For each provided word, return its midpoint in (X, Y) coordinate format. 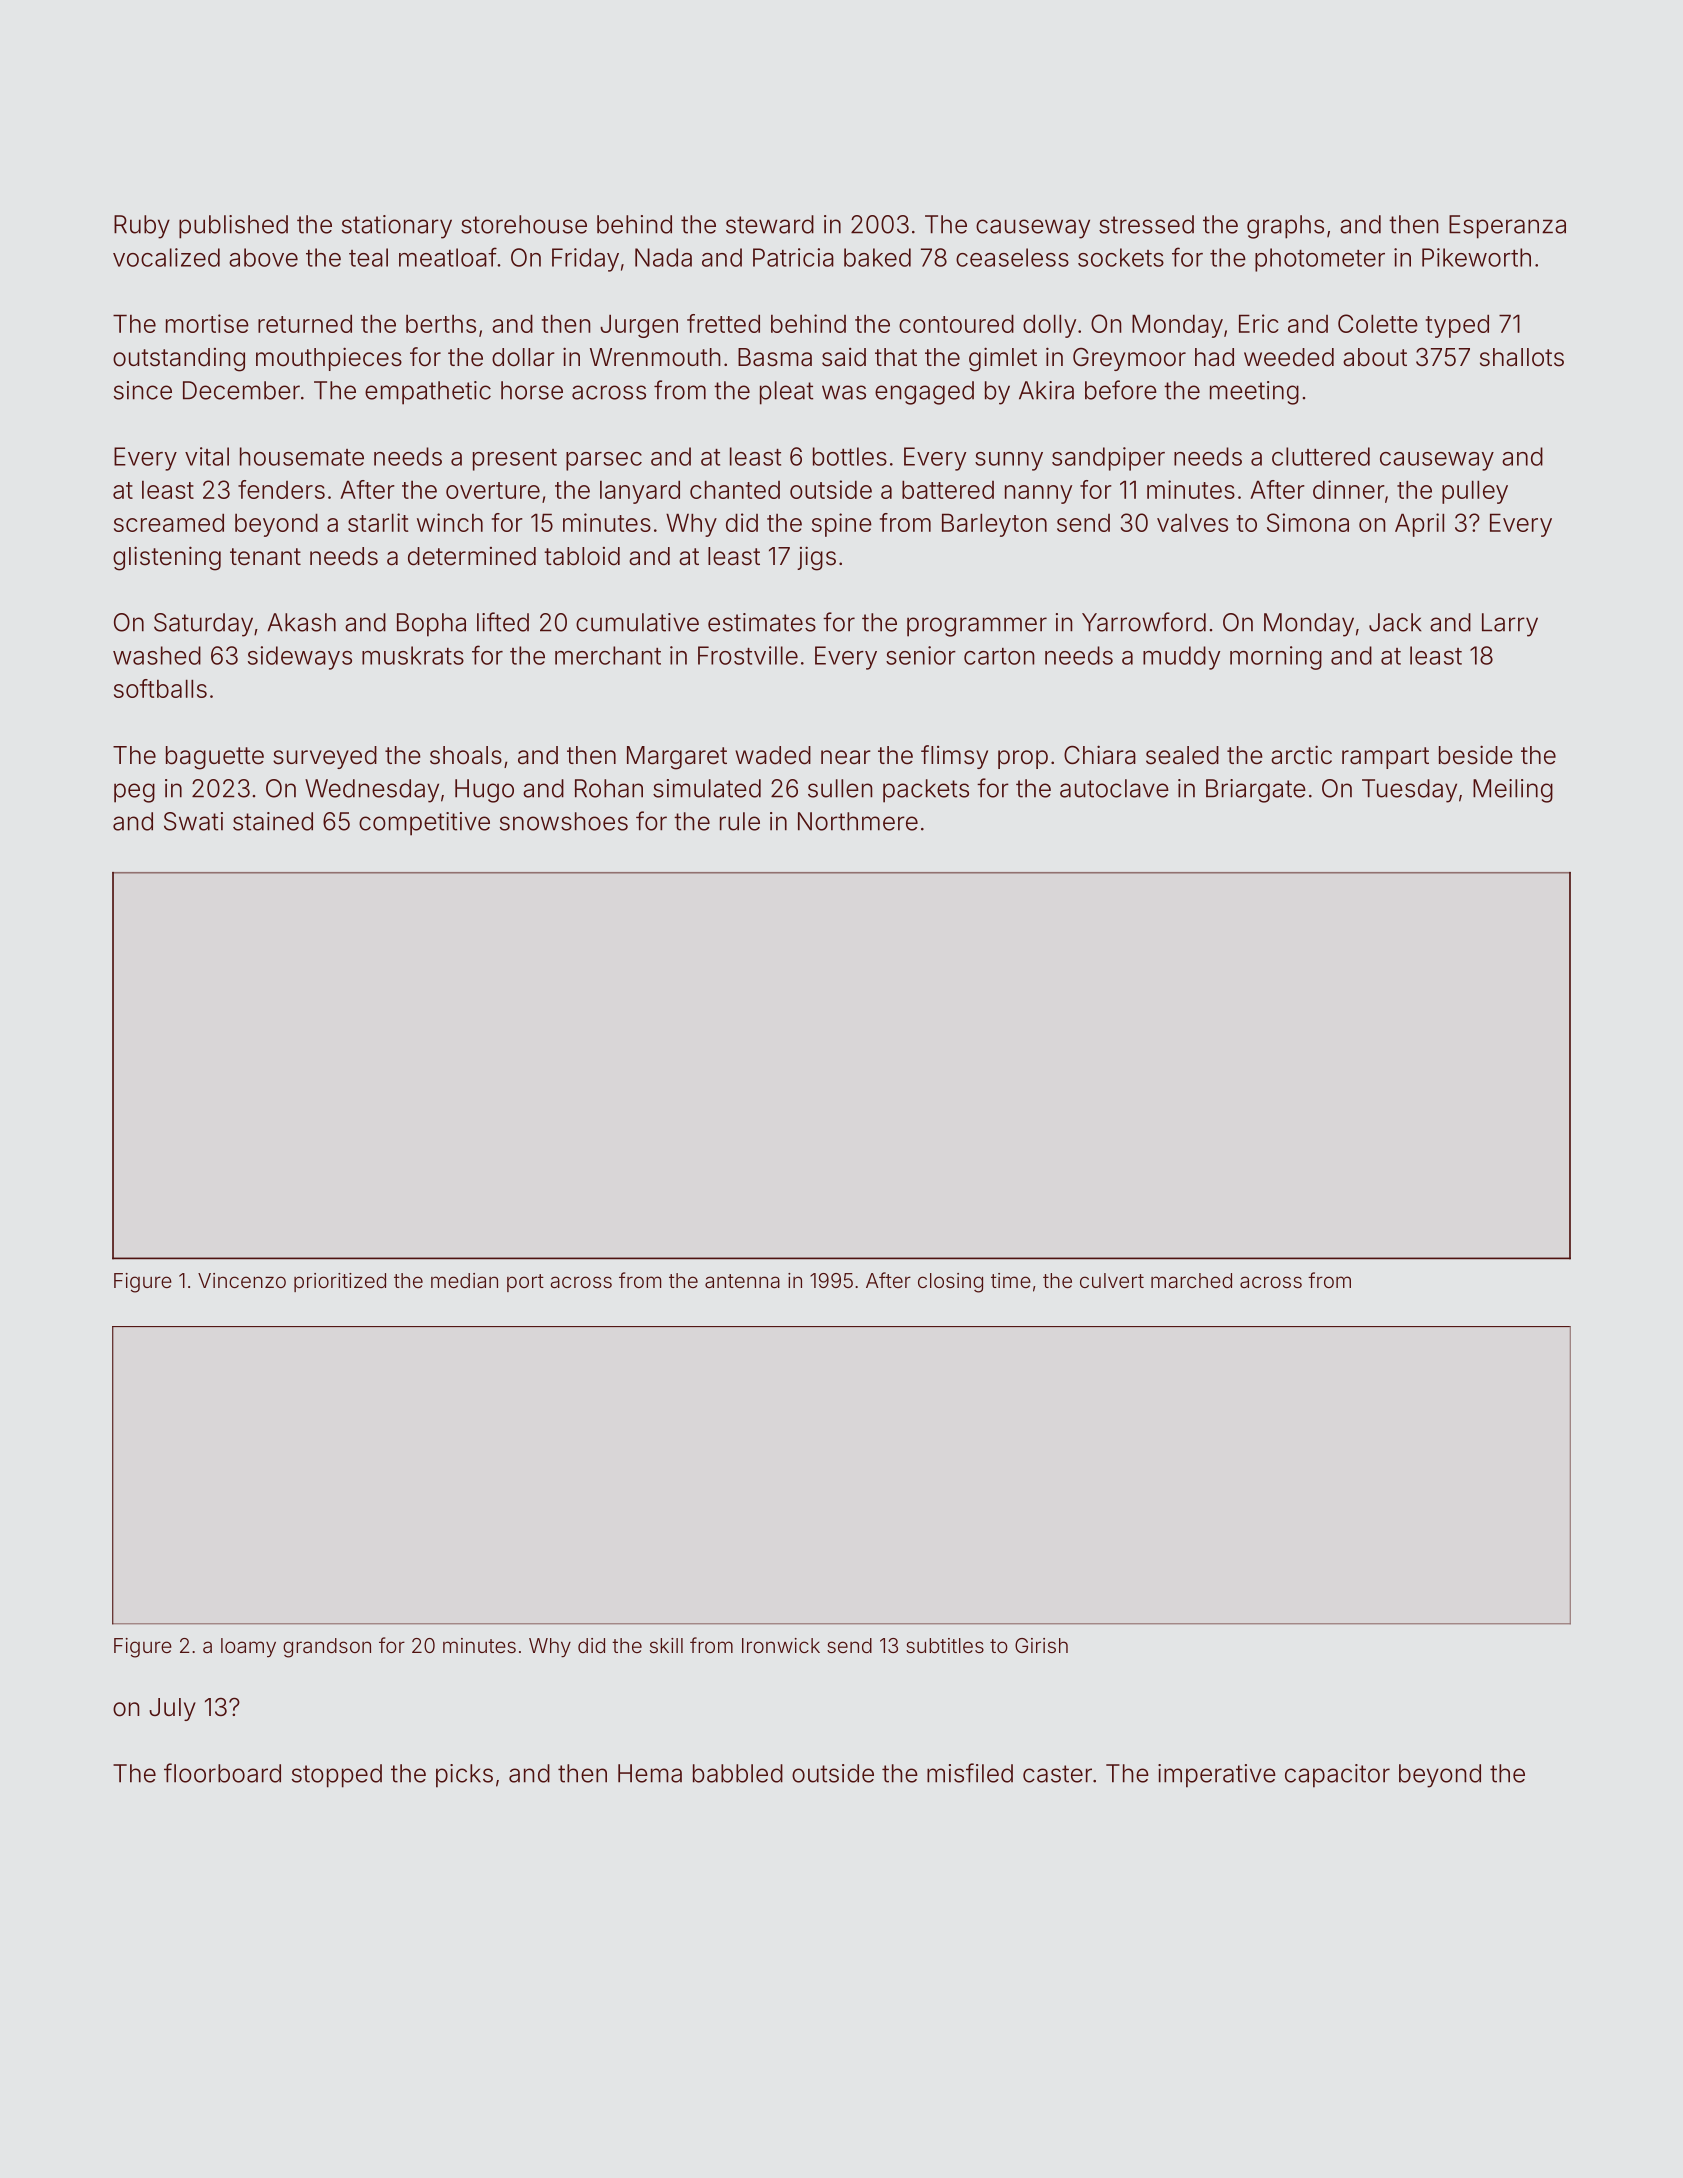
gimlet (1003, 359)
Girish (1041, 1645)
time (1011, 1280)
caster (1057, 1774)
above (263, 257)
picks (464, 1776)
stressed (1146, 224)
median (464, 1280)
